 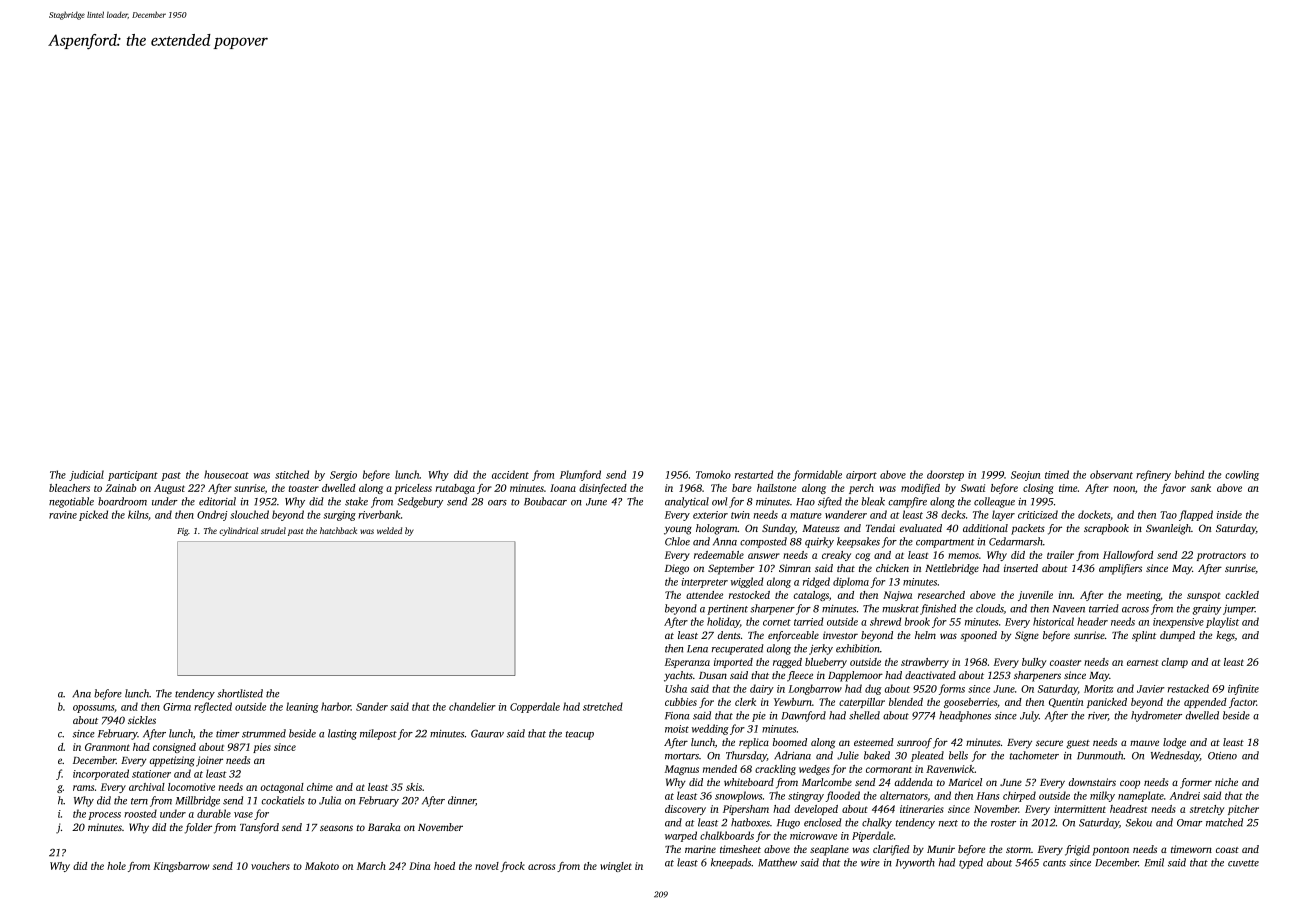 What do you see at coordinates (240, 693) in the page?
I see `shortlisted` at bounding box center [240, 693].
